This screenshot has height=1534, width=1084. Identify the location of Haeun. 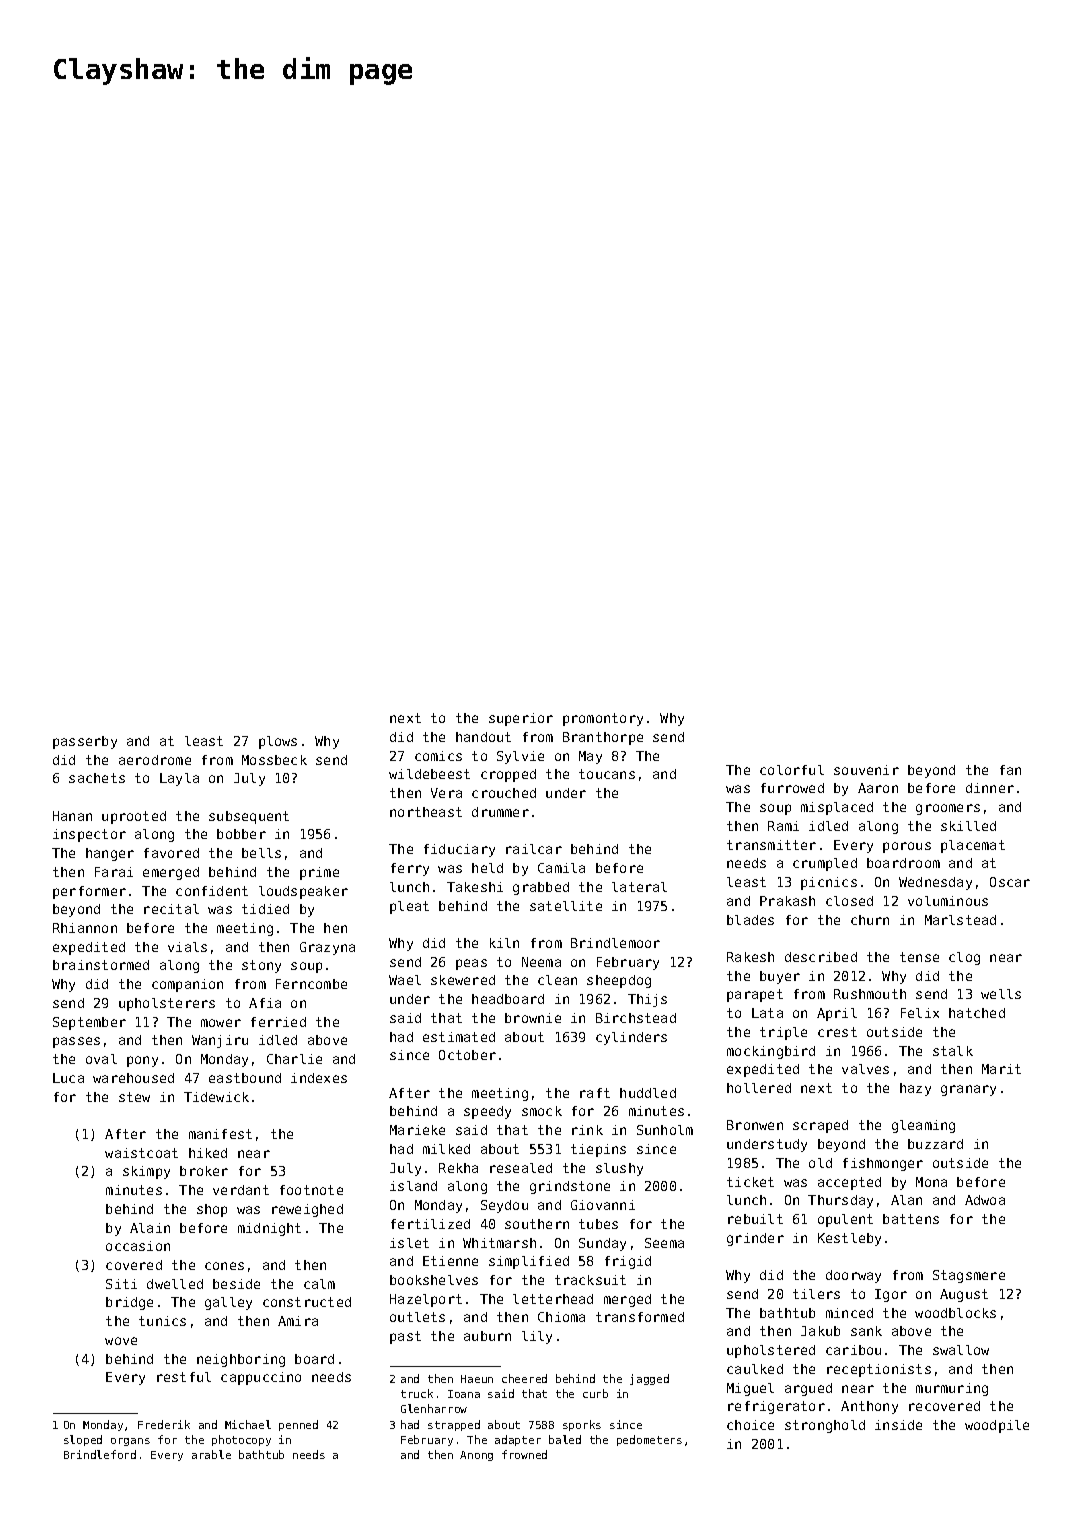
(477, 1379).
